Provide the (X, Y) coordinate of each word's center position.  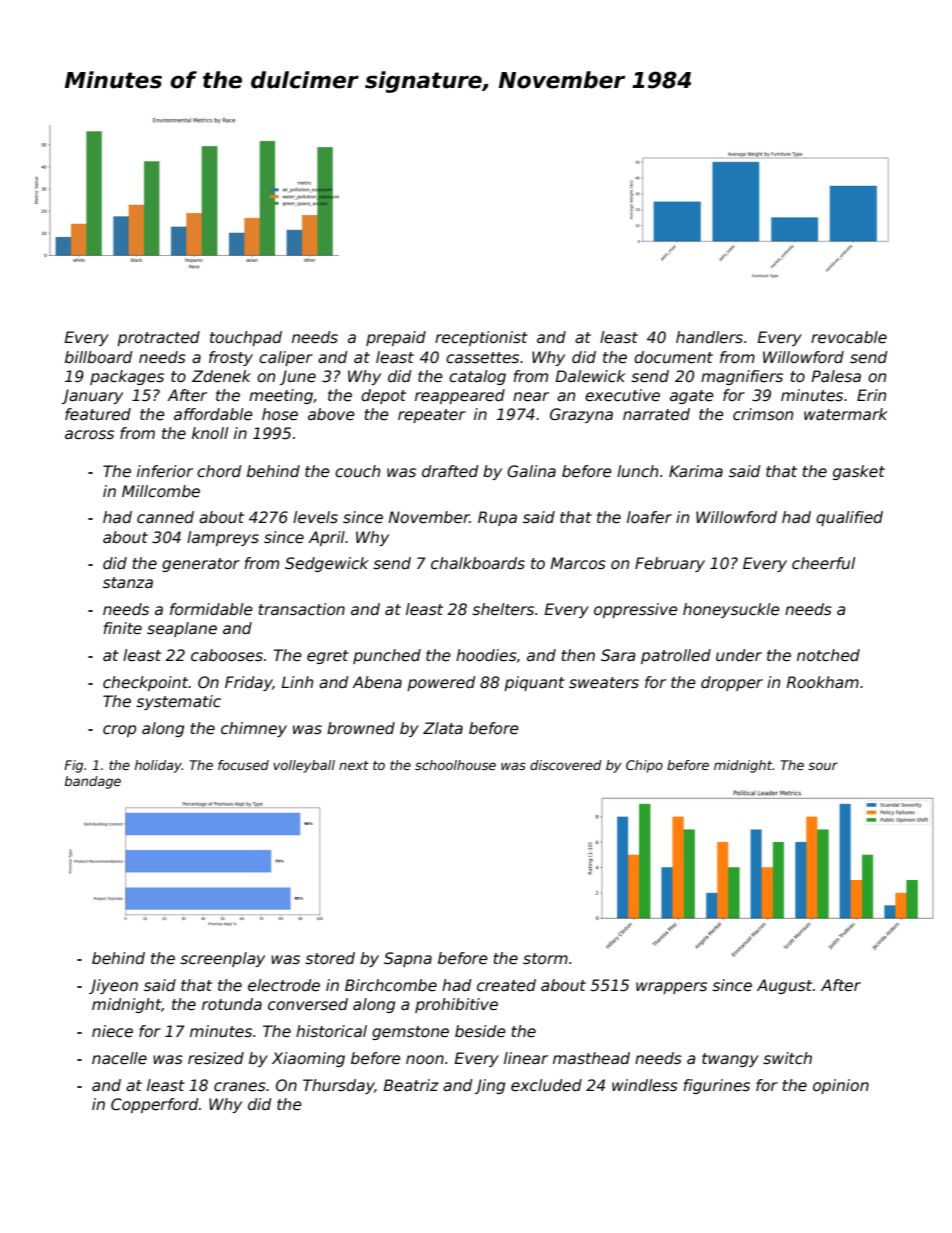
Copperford (155, 1105)
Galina (531, 471)
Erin (871, 395)
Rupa (497, 518)
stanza (128, 582)
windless (645, 1085)
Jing (490, 1086)
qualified (849, 518)
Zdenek (221, 376)
